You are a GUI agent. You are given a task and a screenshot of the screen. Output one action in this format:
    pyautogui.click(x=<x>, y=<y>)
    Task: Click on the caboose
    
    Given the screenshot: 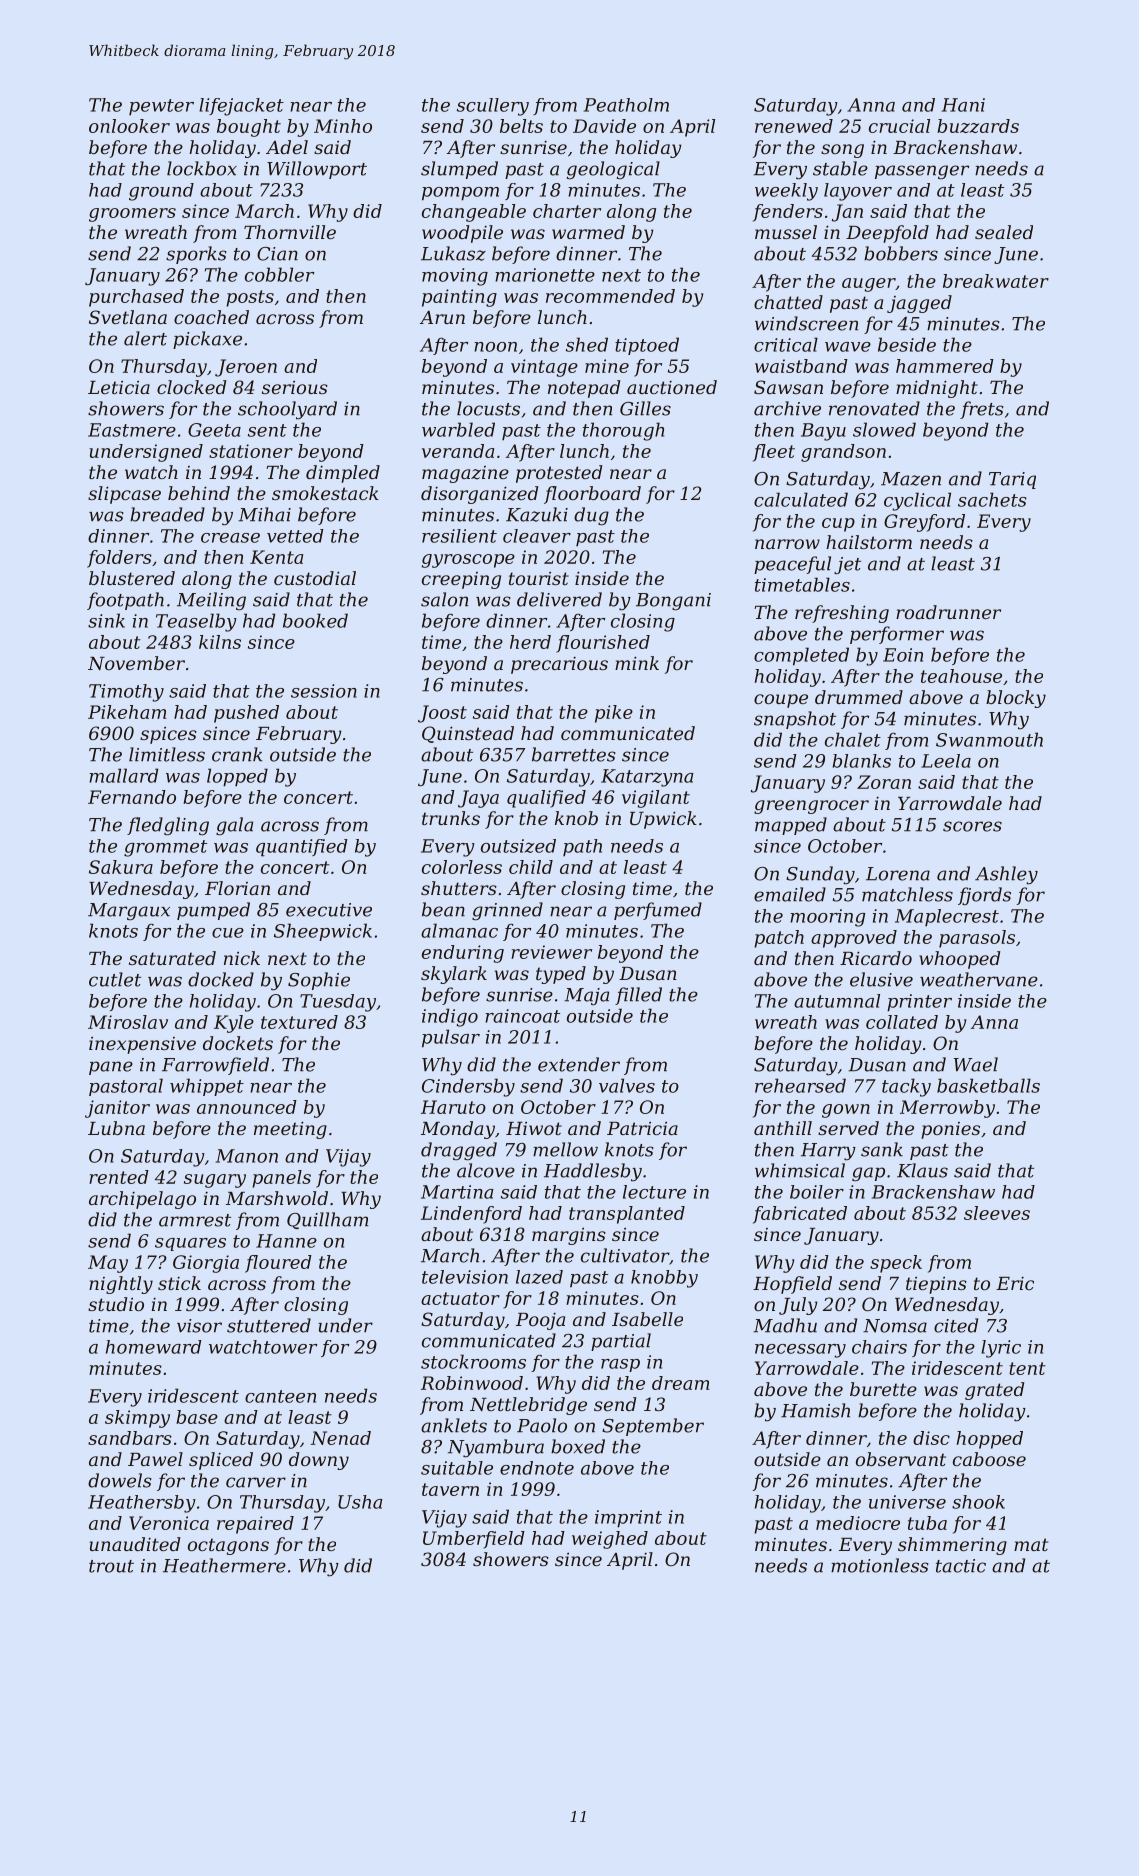 What is the action you would take?
    pyautogui.click(x=989, y=1459)
